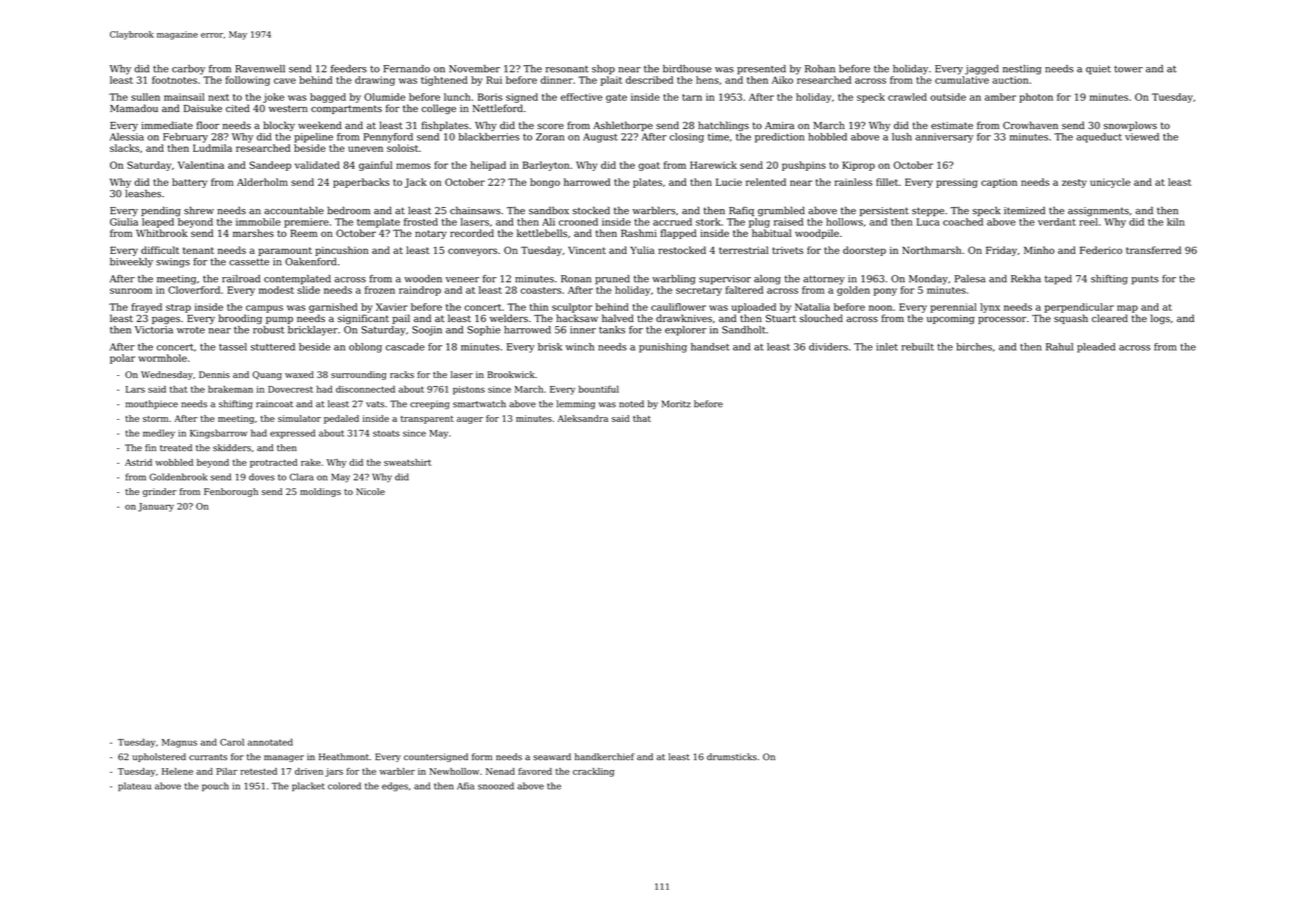  I want to click on crackling, so click(593, 772).
